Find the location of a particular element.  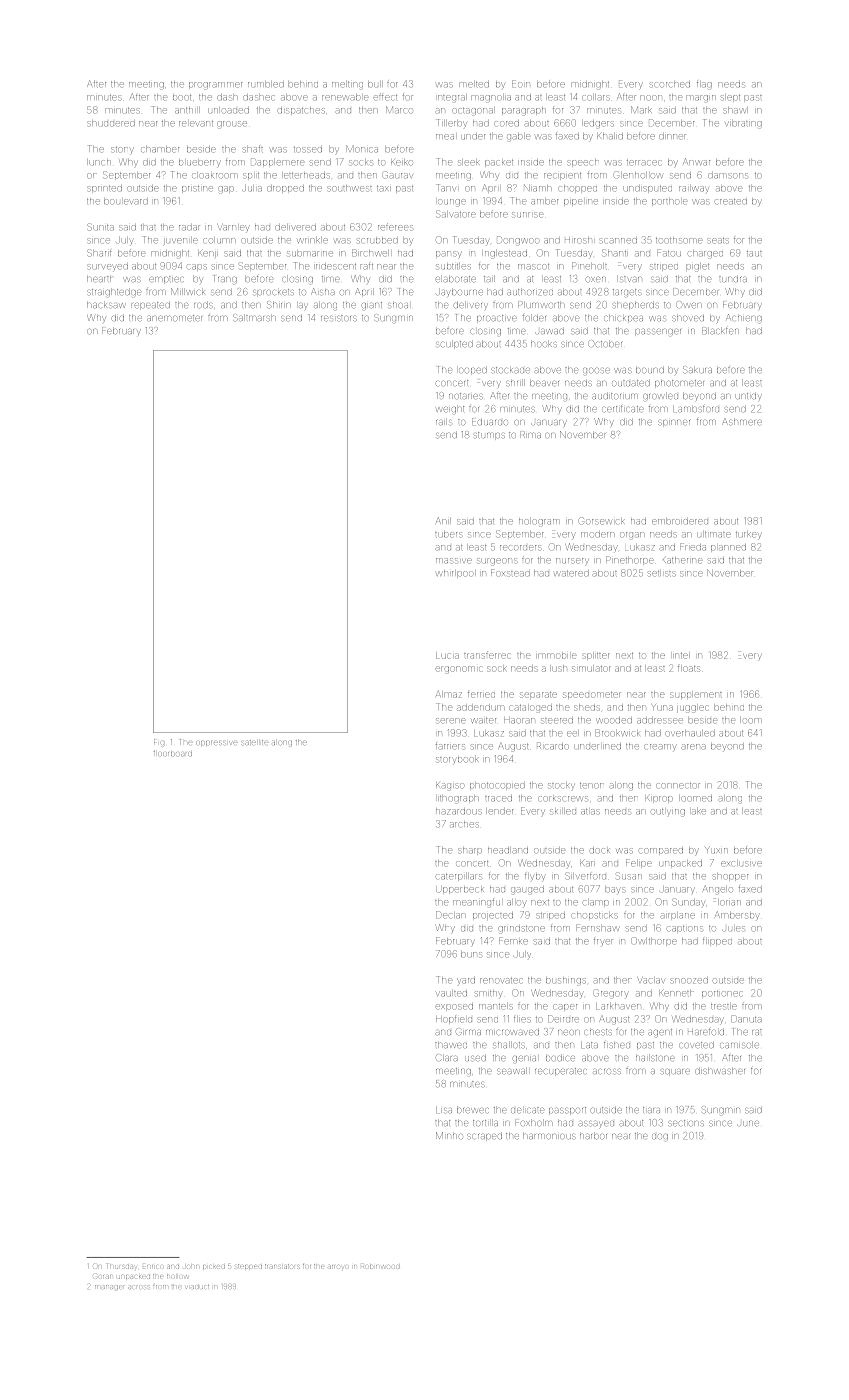

scorched is located at coordinates (670, 85).
